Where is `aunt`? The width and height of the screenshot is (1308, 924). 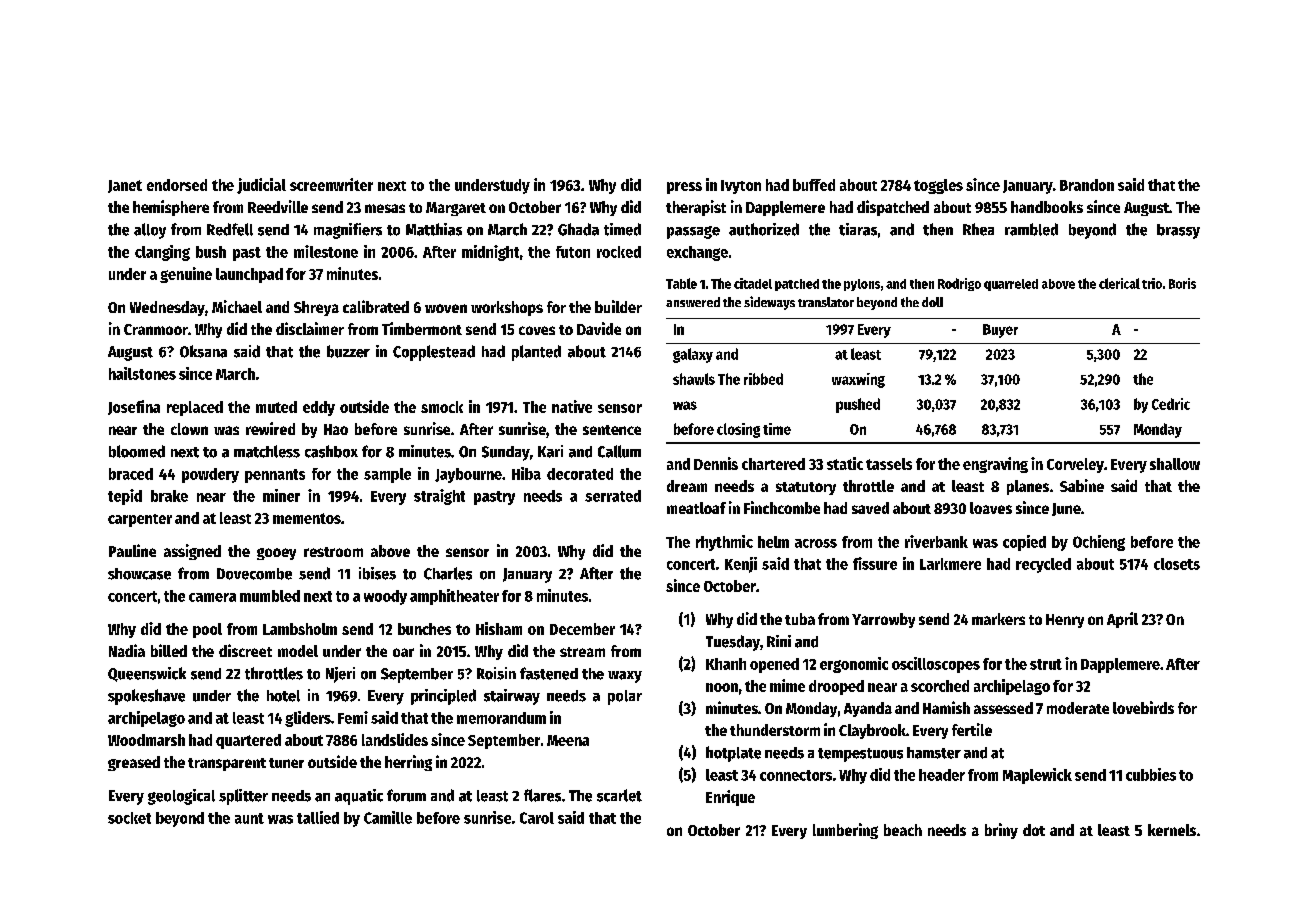 aunt is located at coordinates (249, 818).
